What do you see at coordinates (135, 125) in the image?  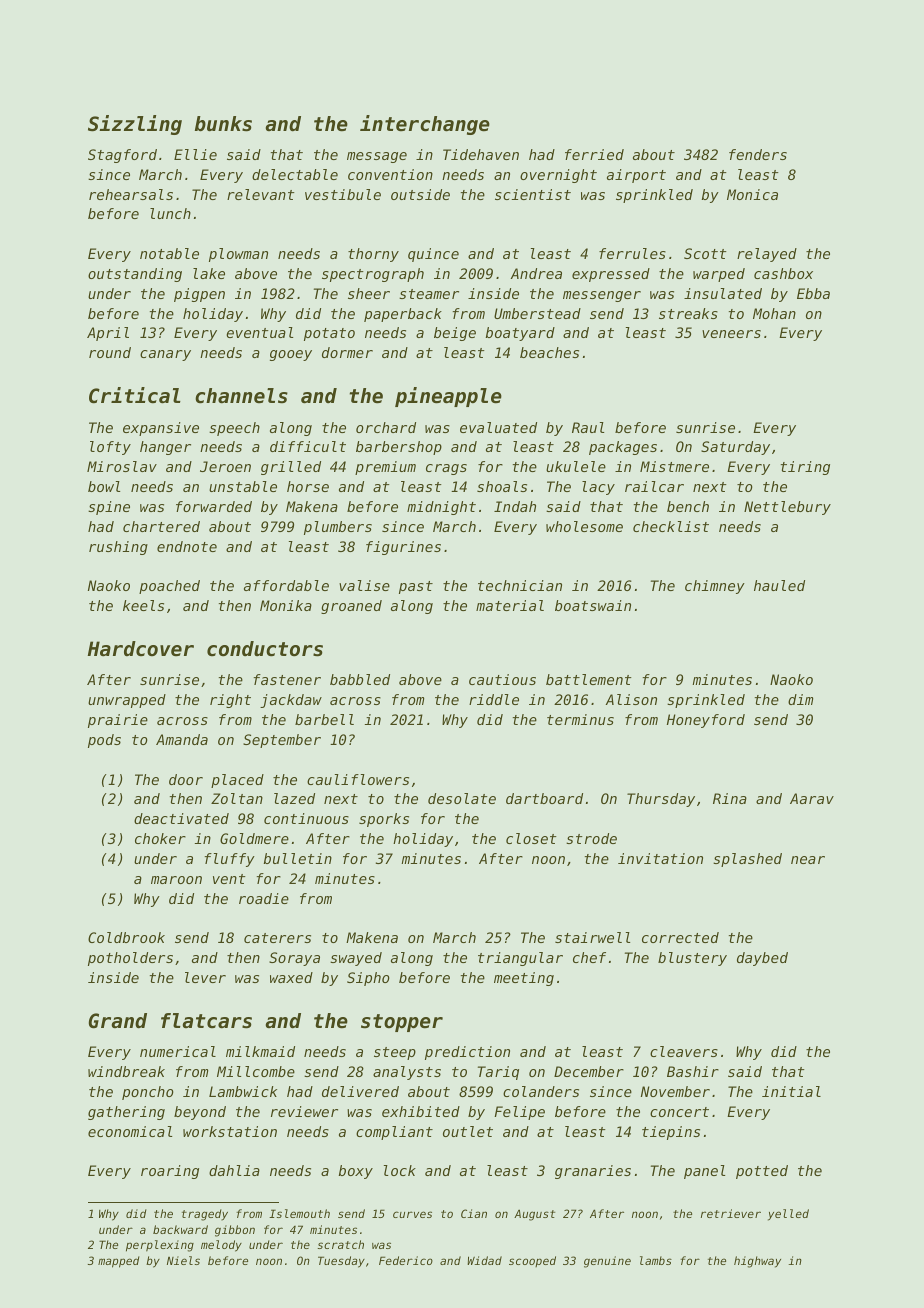 I see `Sizzling` at bounding box center [135, 125].
